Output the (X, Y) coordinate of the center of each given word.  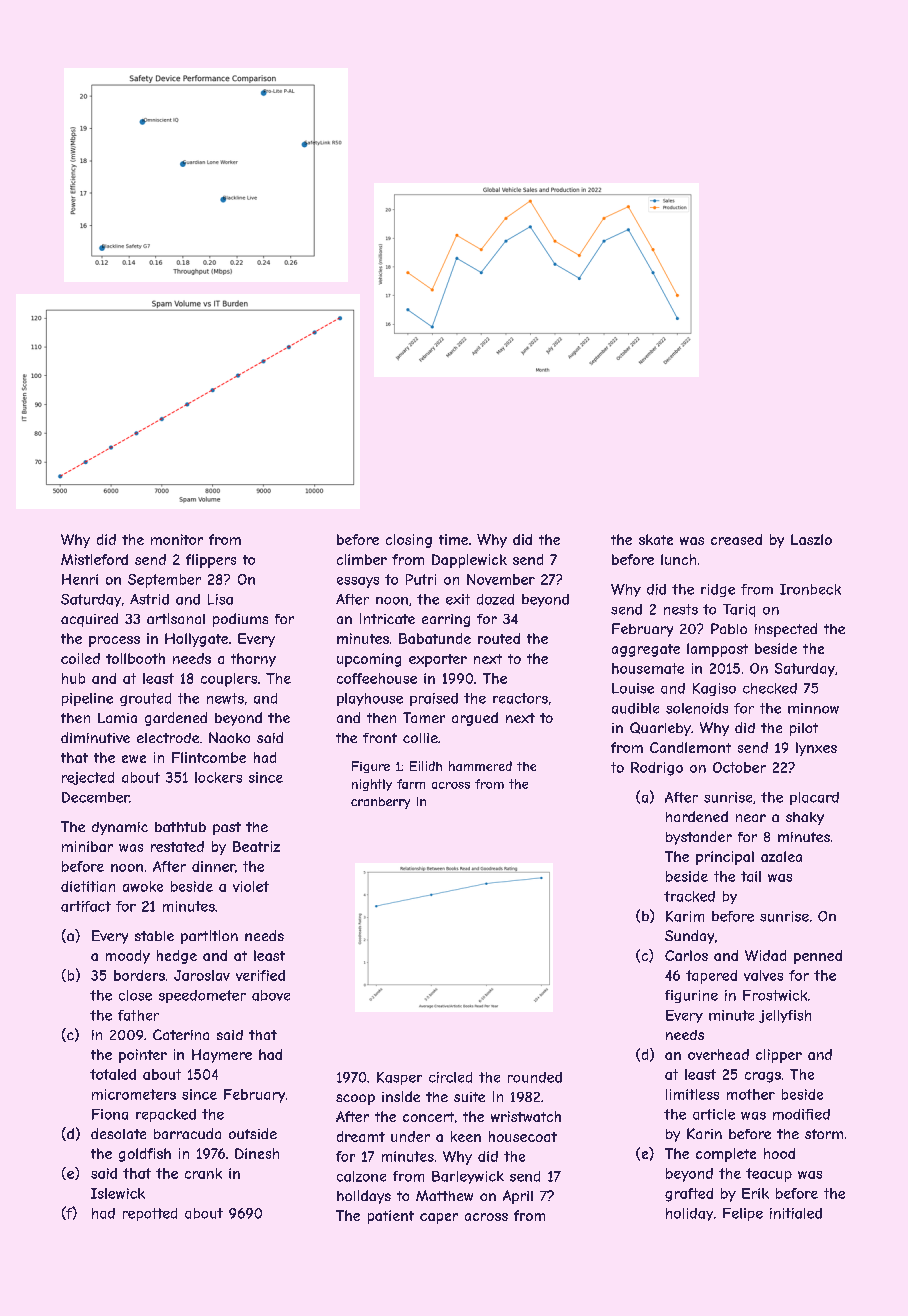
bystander (699, 838)
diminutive (95, 737)
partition (209, 937)
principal (725, 858)
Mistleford (94, 559)
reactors (520, 698)
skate (656, 539)
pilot (804, 729)
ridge (718, 590)
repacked (166, 1115)
